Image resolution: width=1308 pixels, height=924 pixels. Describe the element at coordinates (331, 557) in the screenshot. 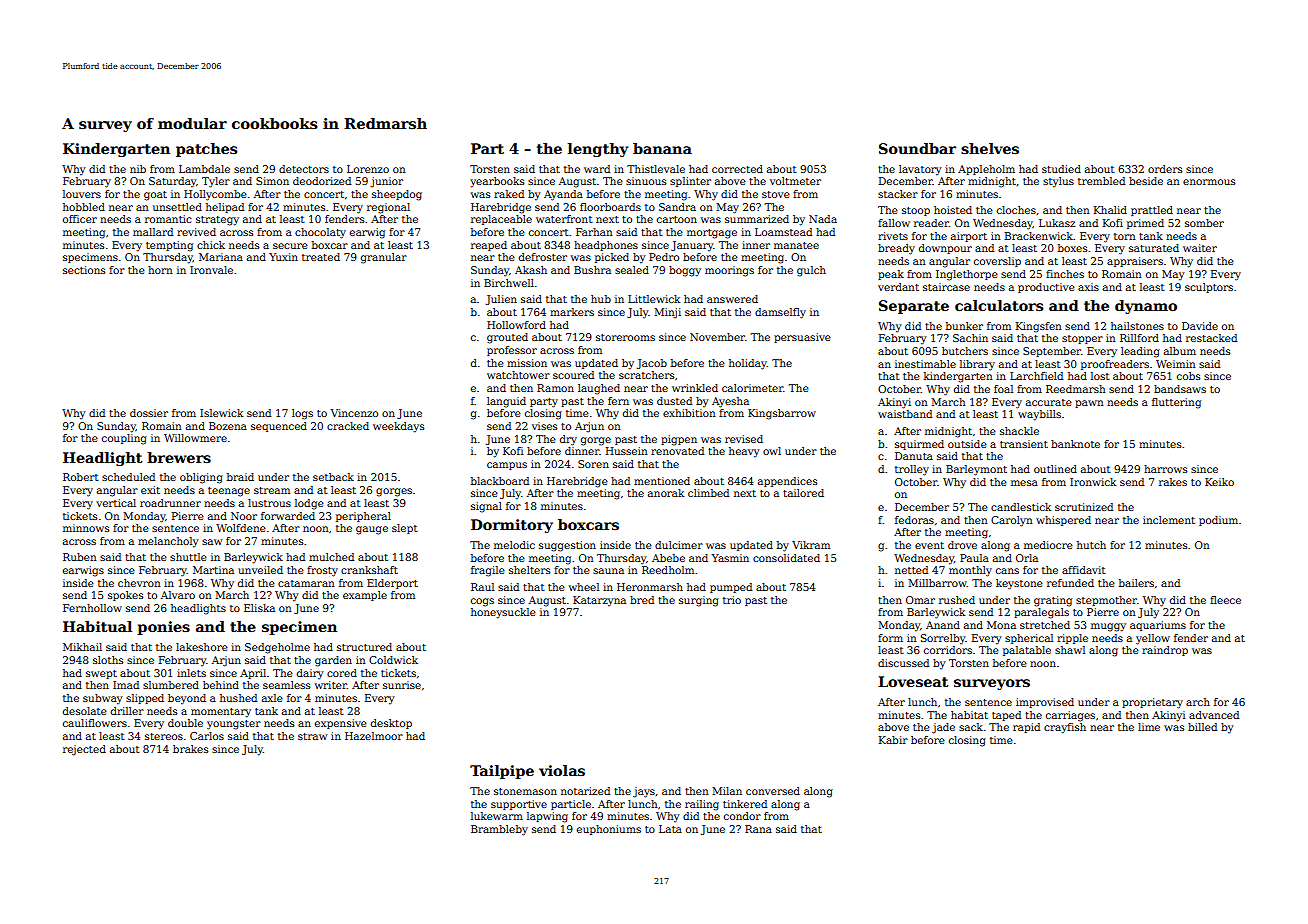

I see `mulched` at that location.
